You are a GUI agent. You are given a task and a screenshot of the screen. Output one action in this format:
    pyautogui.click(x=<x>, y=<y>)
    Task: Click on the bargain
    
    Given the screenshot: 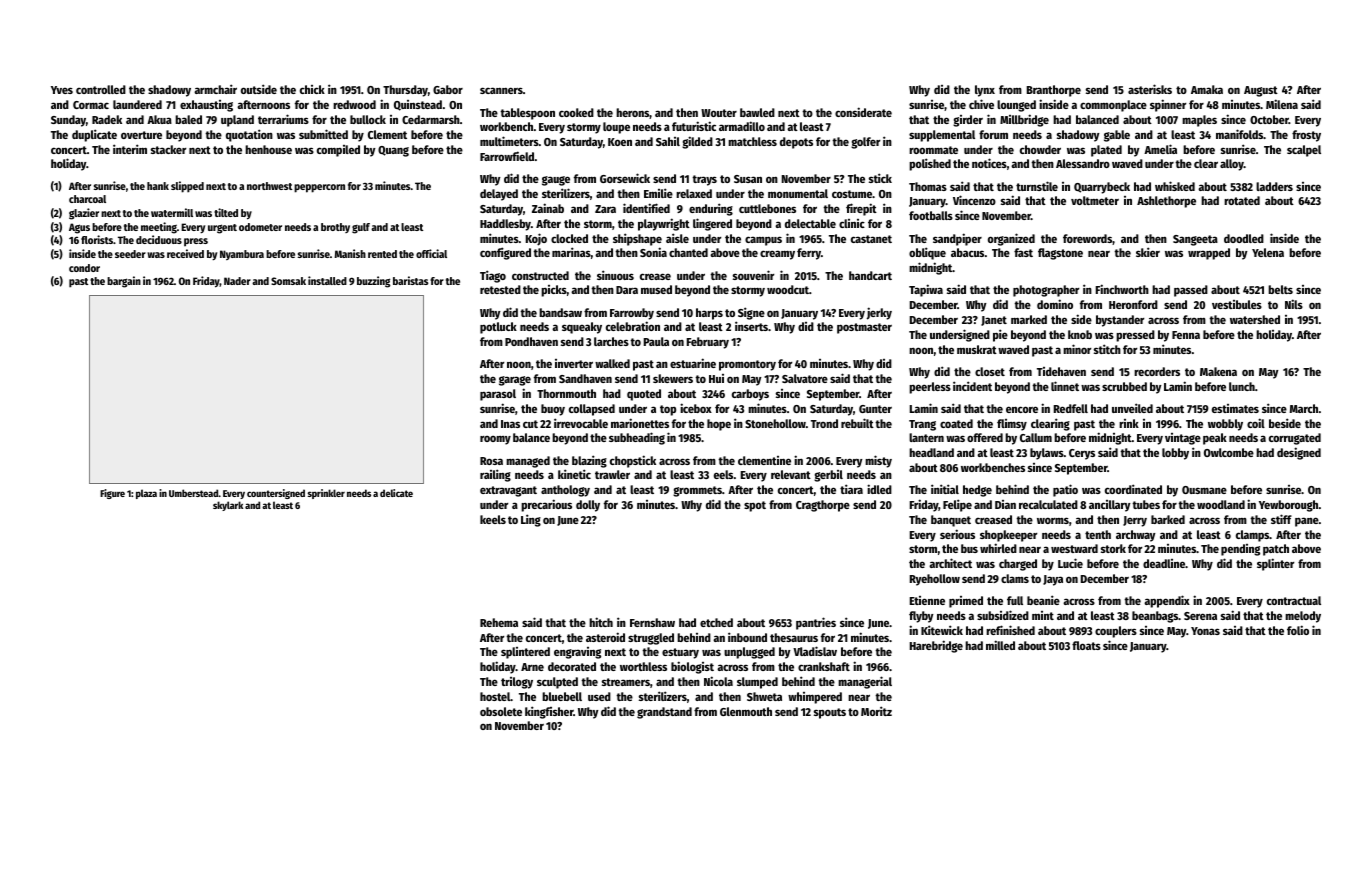 What is the action you would take?
    pyautogui.click(x=124, y=282)
